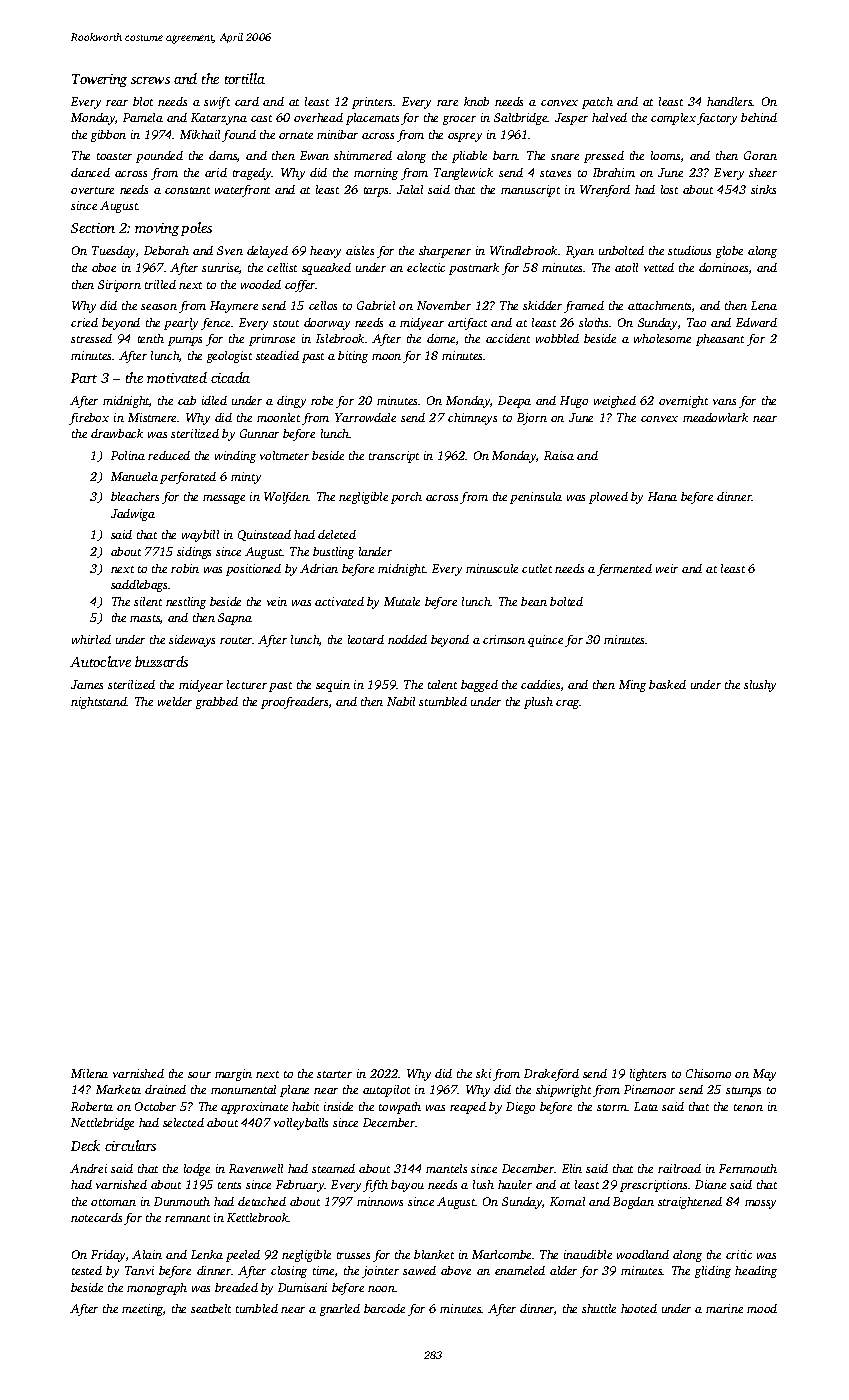 The image size is (849, 1400). What do you see at coordinates (756, 322) in the page?
I see `Edward` at bounding box center [756, 322].
